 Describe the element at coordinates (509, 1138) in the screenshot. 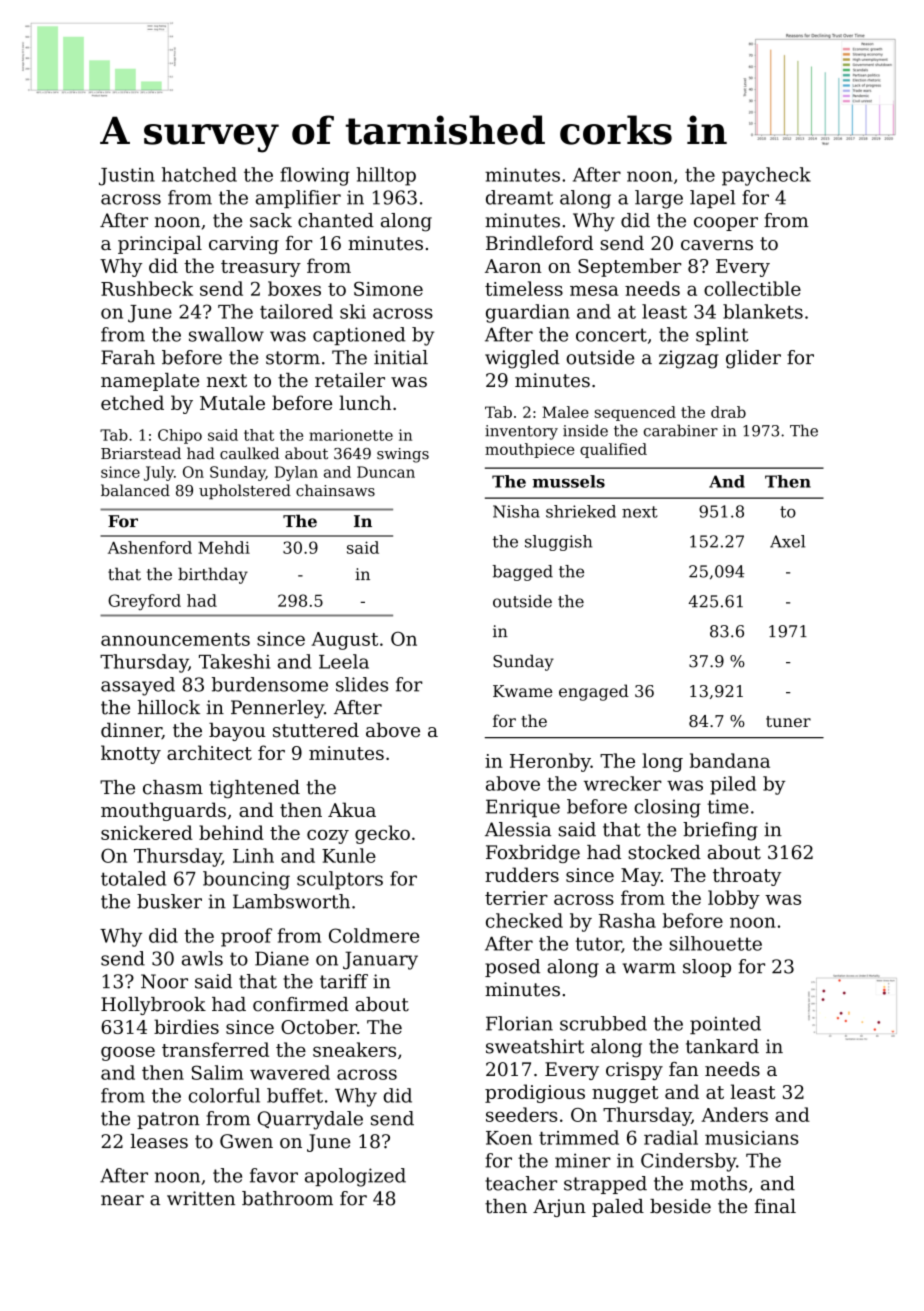

I see `Koen` at that location.
